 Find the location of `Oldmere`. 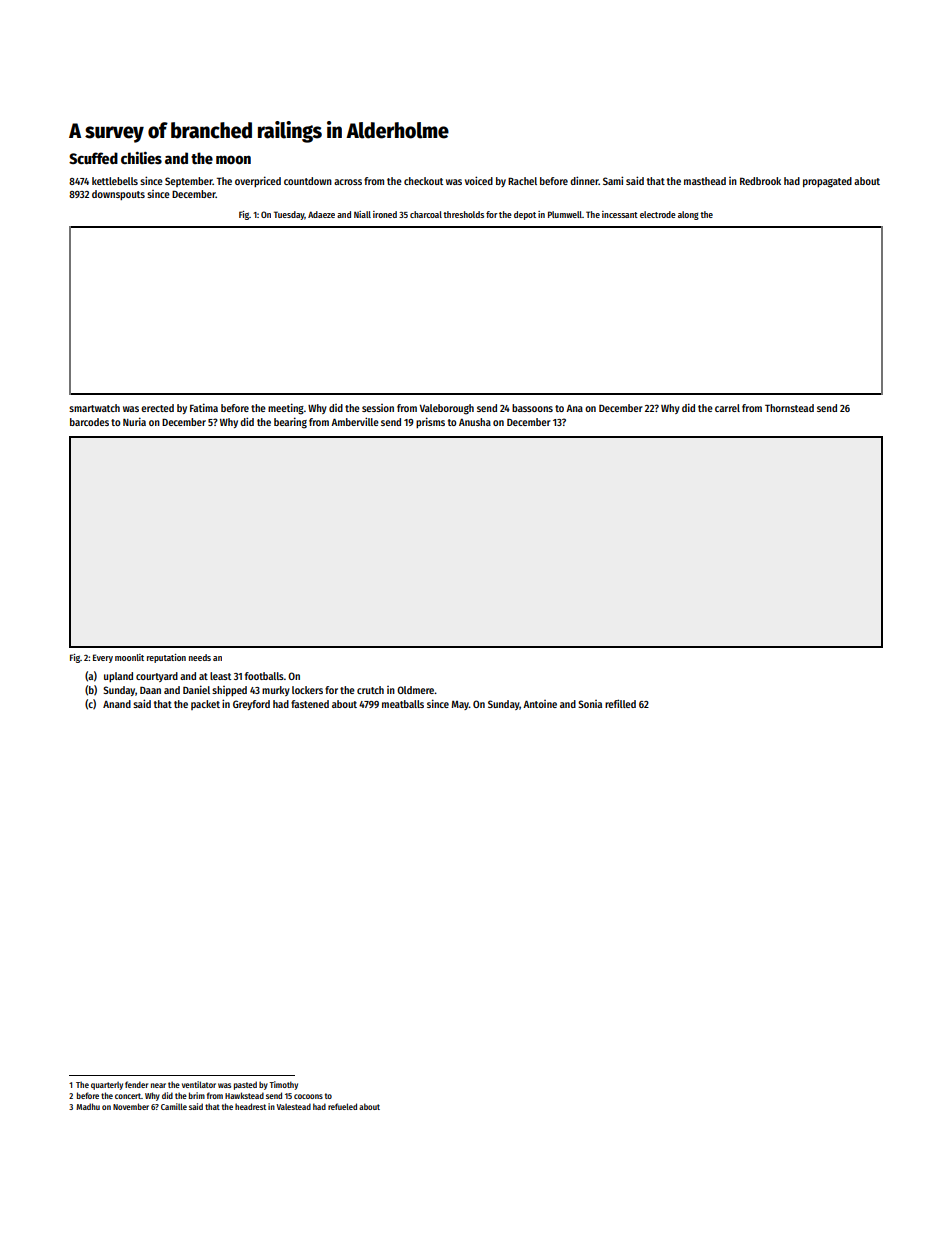

Oldmere is located at coordinates (415, 690).
